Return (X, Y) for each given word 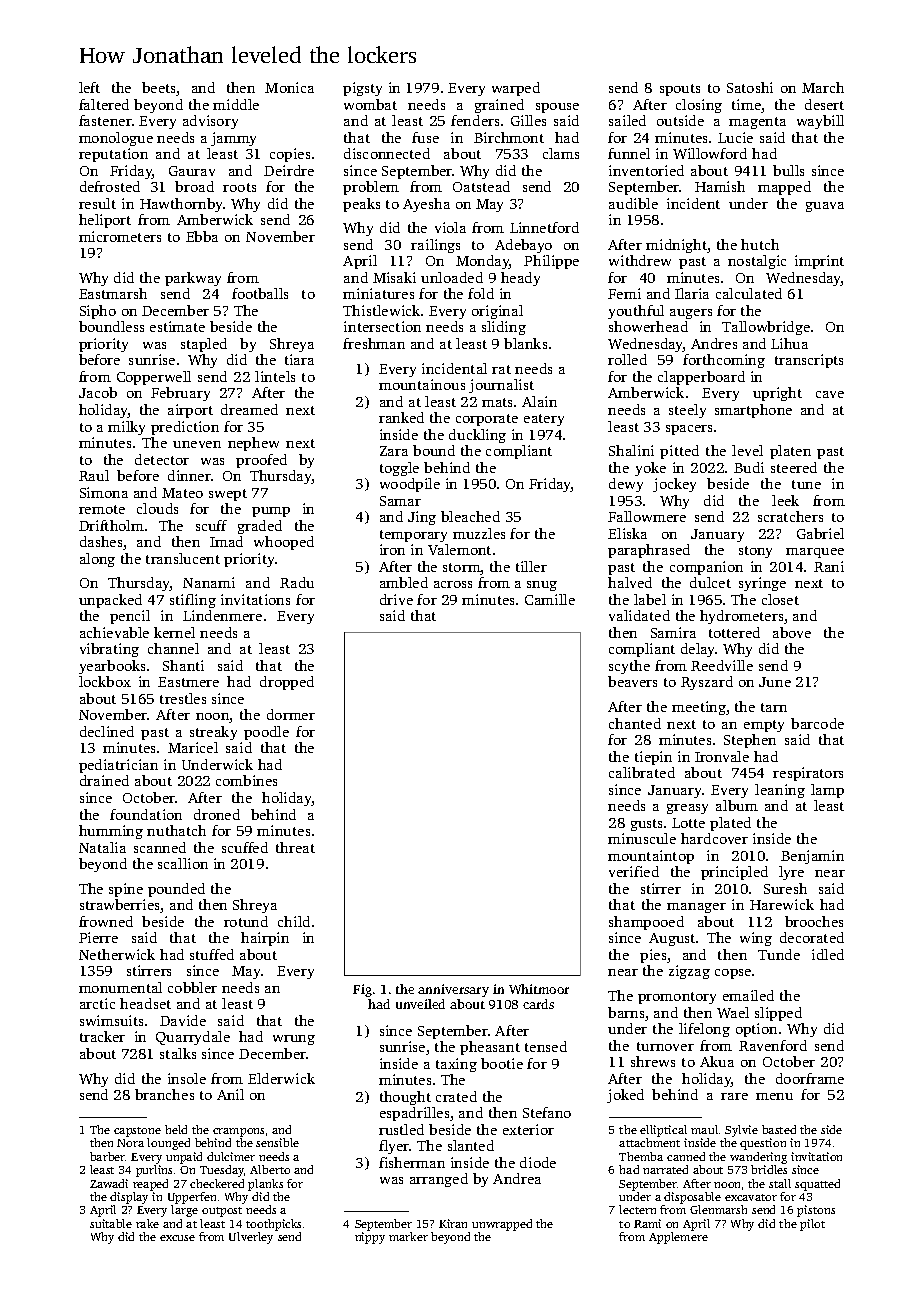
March (823, 87)
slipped (778, 1014)
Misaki (394, 277)
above (792, 632)
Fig (362, 990)
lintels (275, 376)
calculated (749, 293)
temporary (413, 536)
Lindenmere (222, 615)
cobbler (192, 987)
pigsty (362, 89)
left (89, 87)
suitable (111, 1223)
